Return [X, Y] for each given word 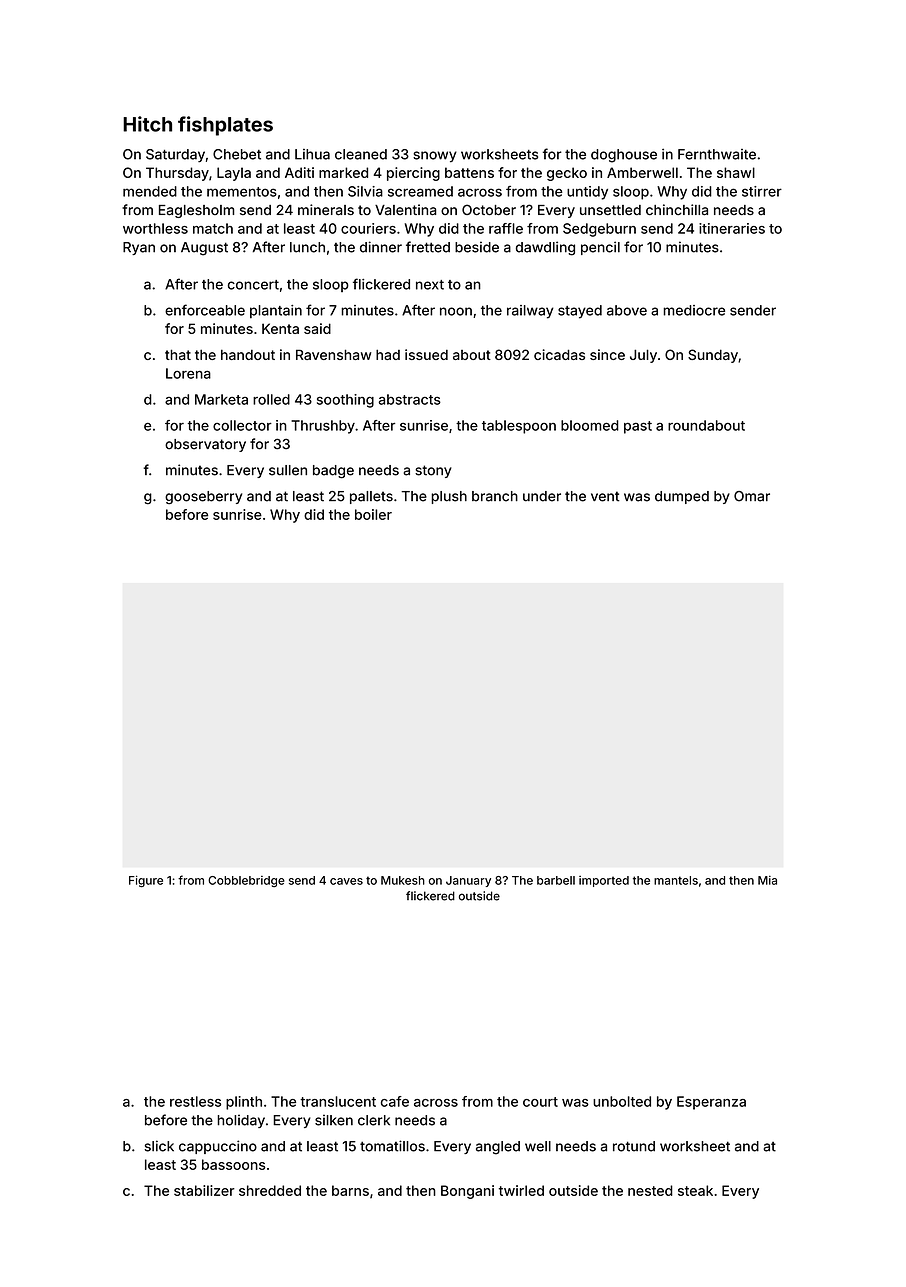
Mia [767, 880]
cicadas [559, 354]
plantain [276, 311]
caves [346, 881]
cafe [395, 1101]
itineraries [732, 228]
